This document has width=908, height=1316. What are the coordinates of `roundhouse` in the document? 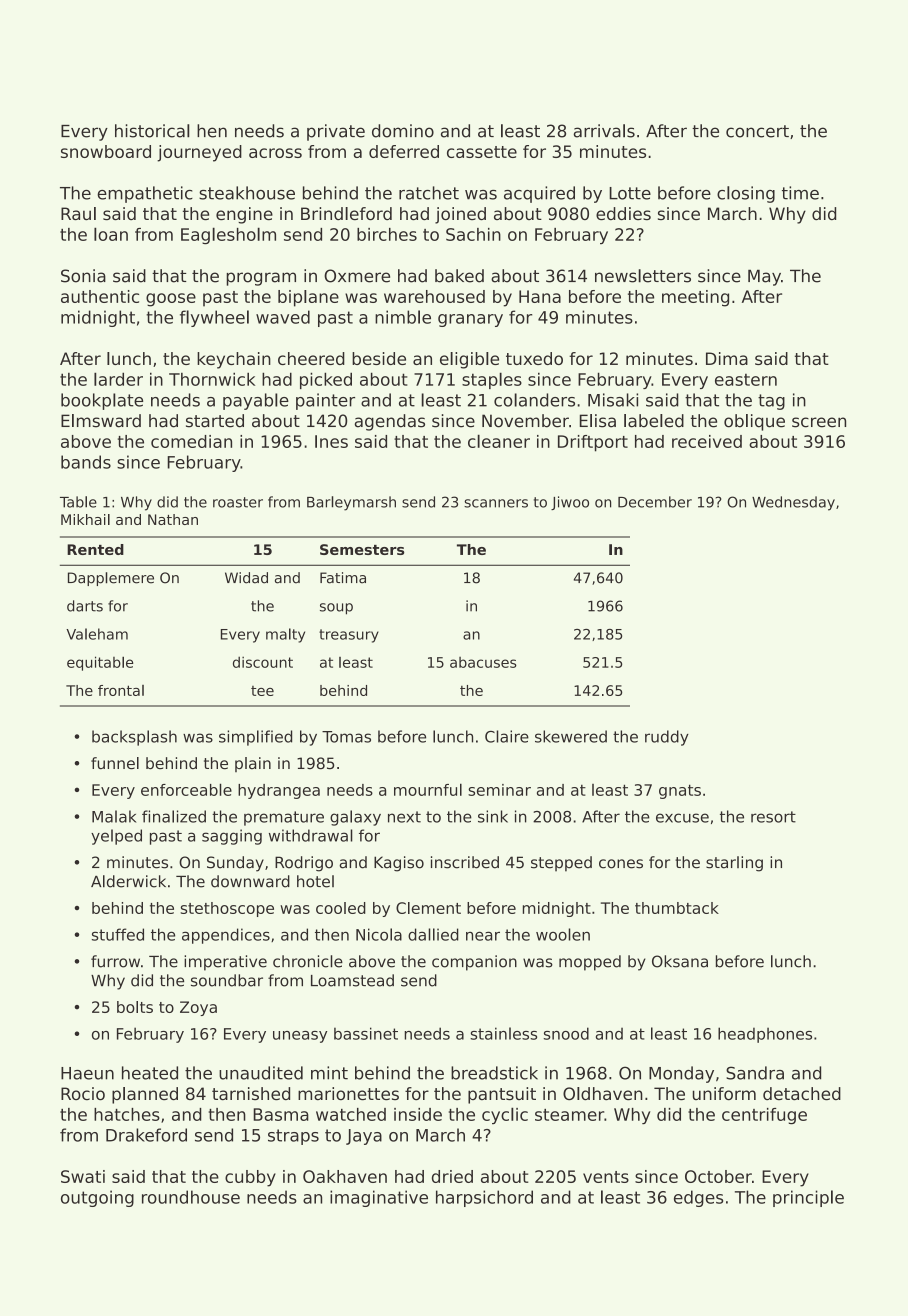 It's located at (191, 1197).
